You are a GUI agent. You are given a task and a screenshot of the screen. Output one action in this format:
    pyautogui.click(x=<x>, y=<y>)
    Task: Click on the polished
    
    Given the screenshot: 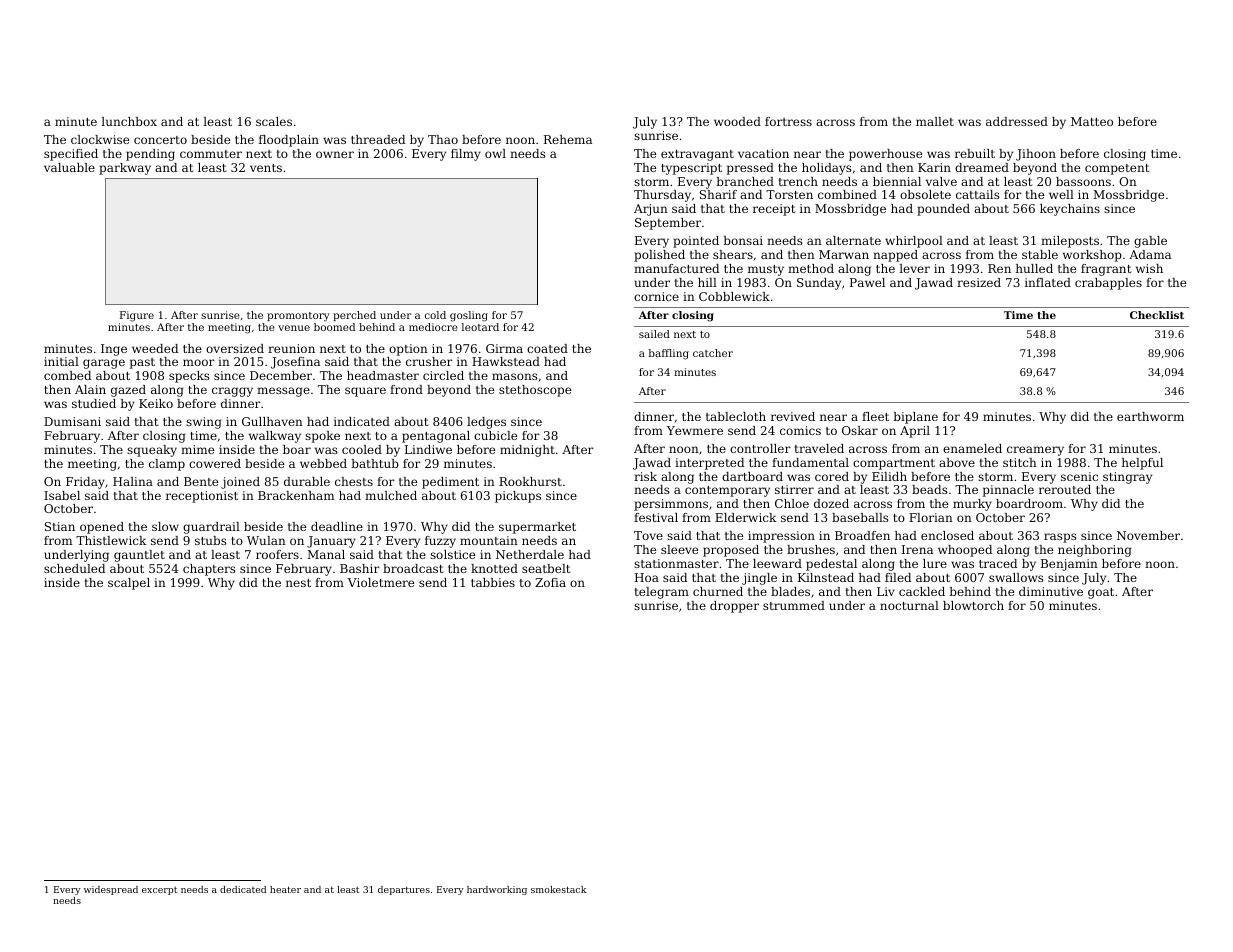 What is the action you would take?
    pyautogui.click(x=659, y=256)
